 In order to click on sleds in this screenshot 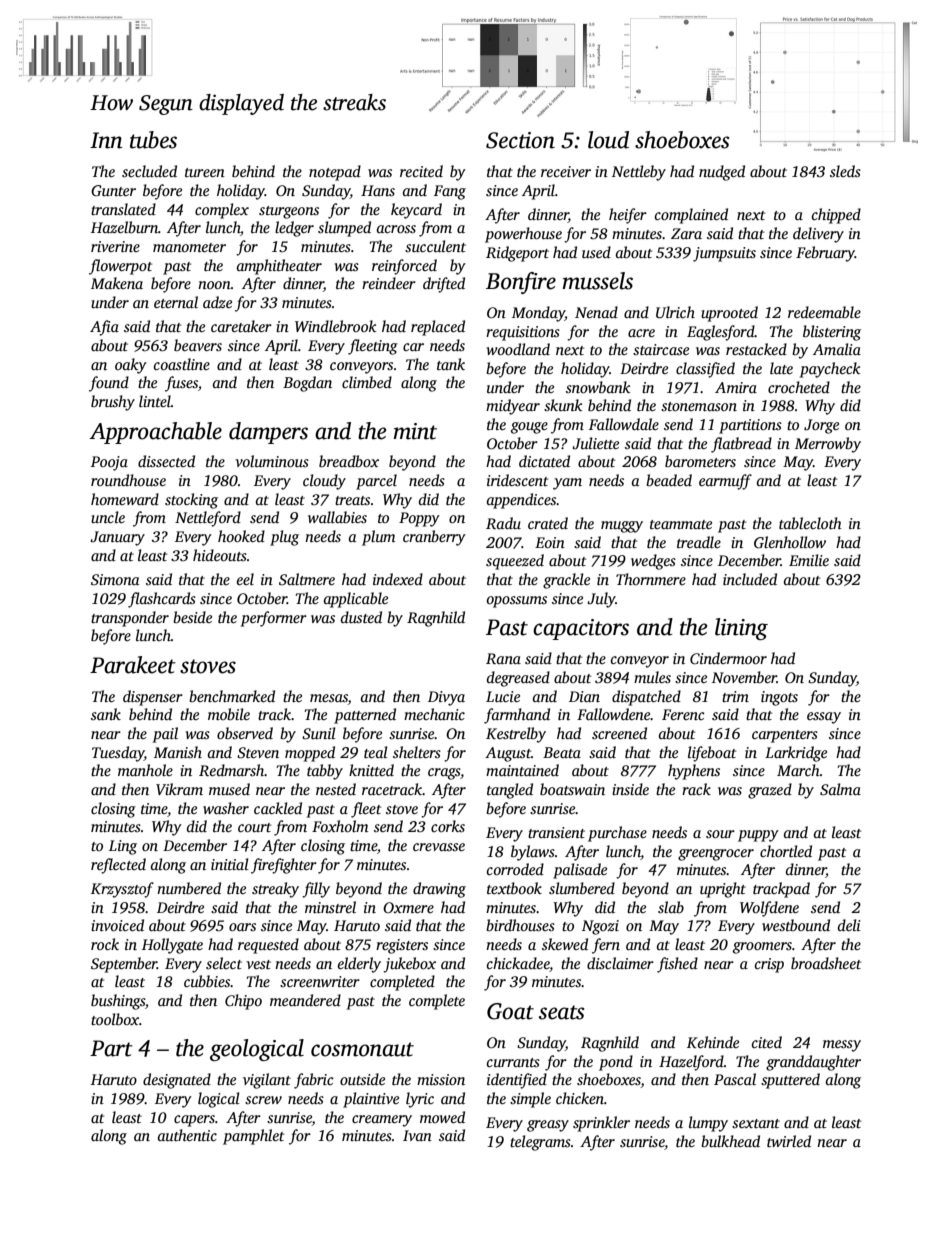, I will do `click(845, 171)`.
